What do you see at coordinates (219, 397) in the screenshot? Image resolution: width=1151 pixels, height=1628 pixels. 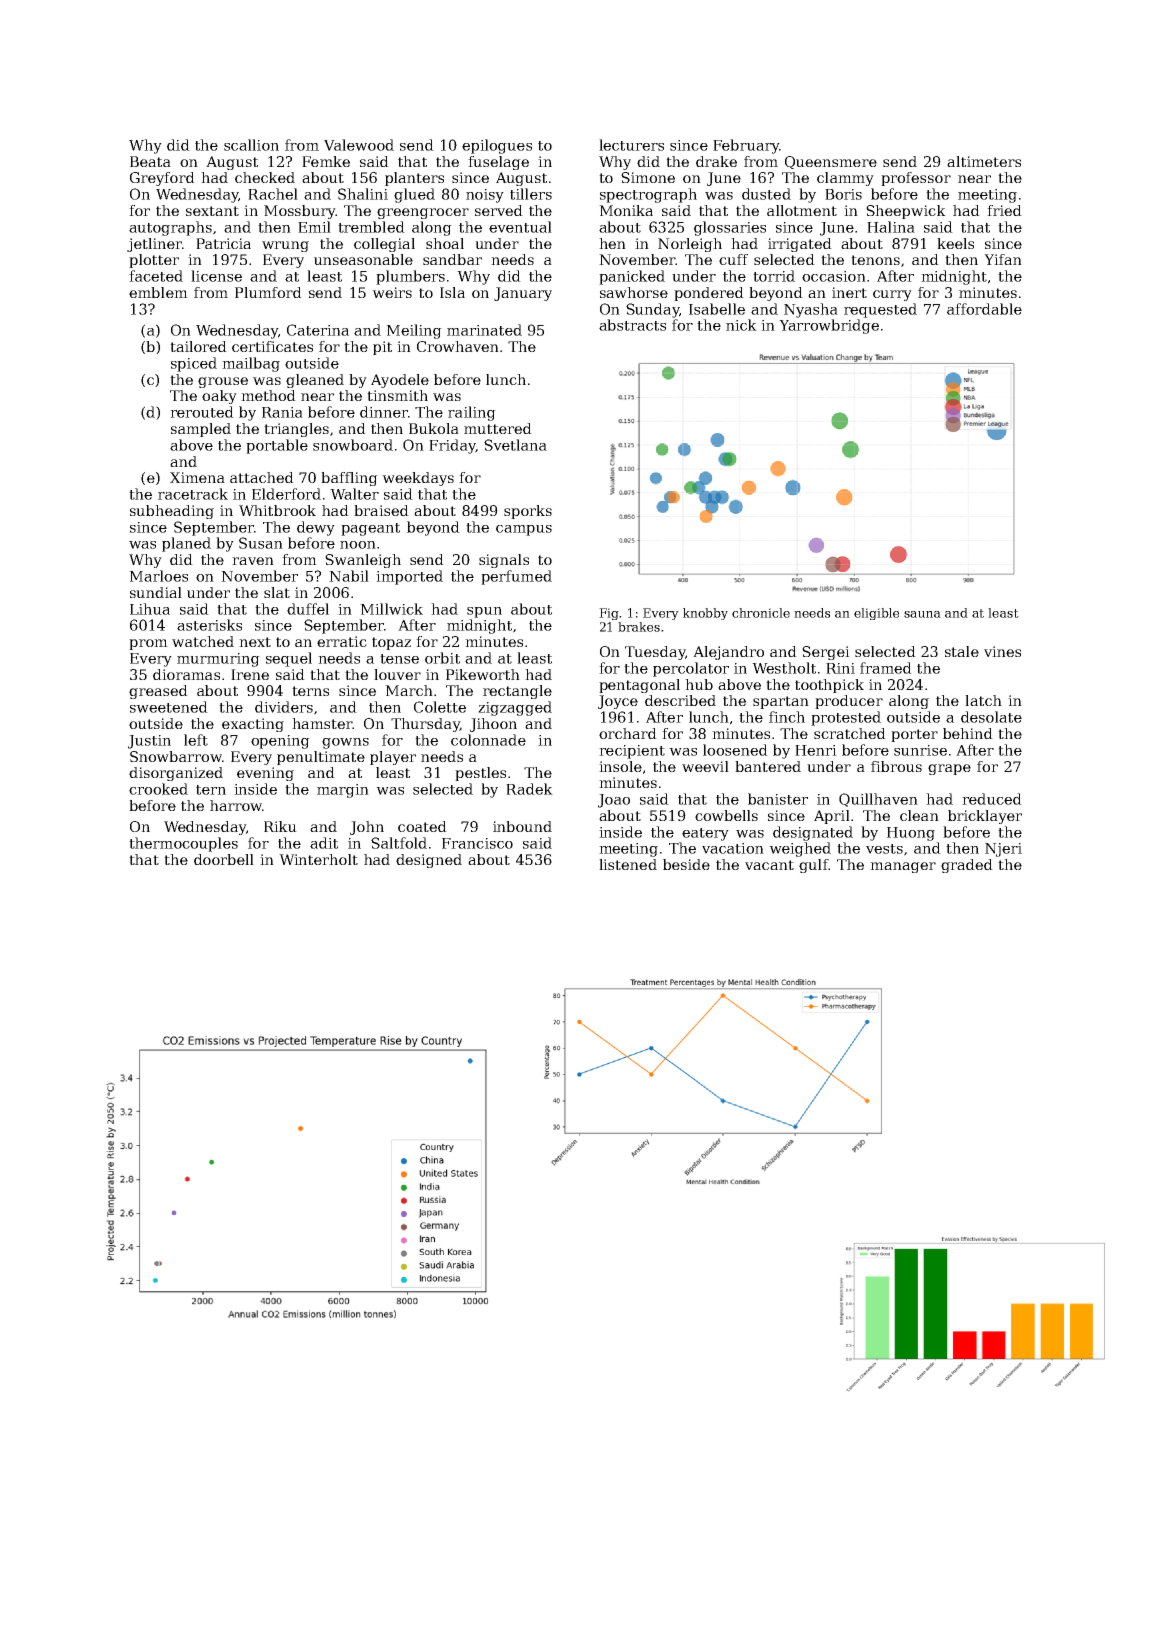 I see `oaky` at bounding box center [219, 397].
